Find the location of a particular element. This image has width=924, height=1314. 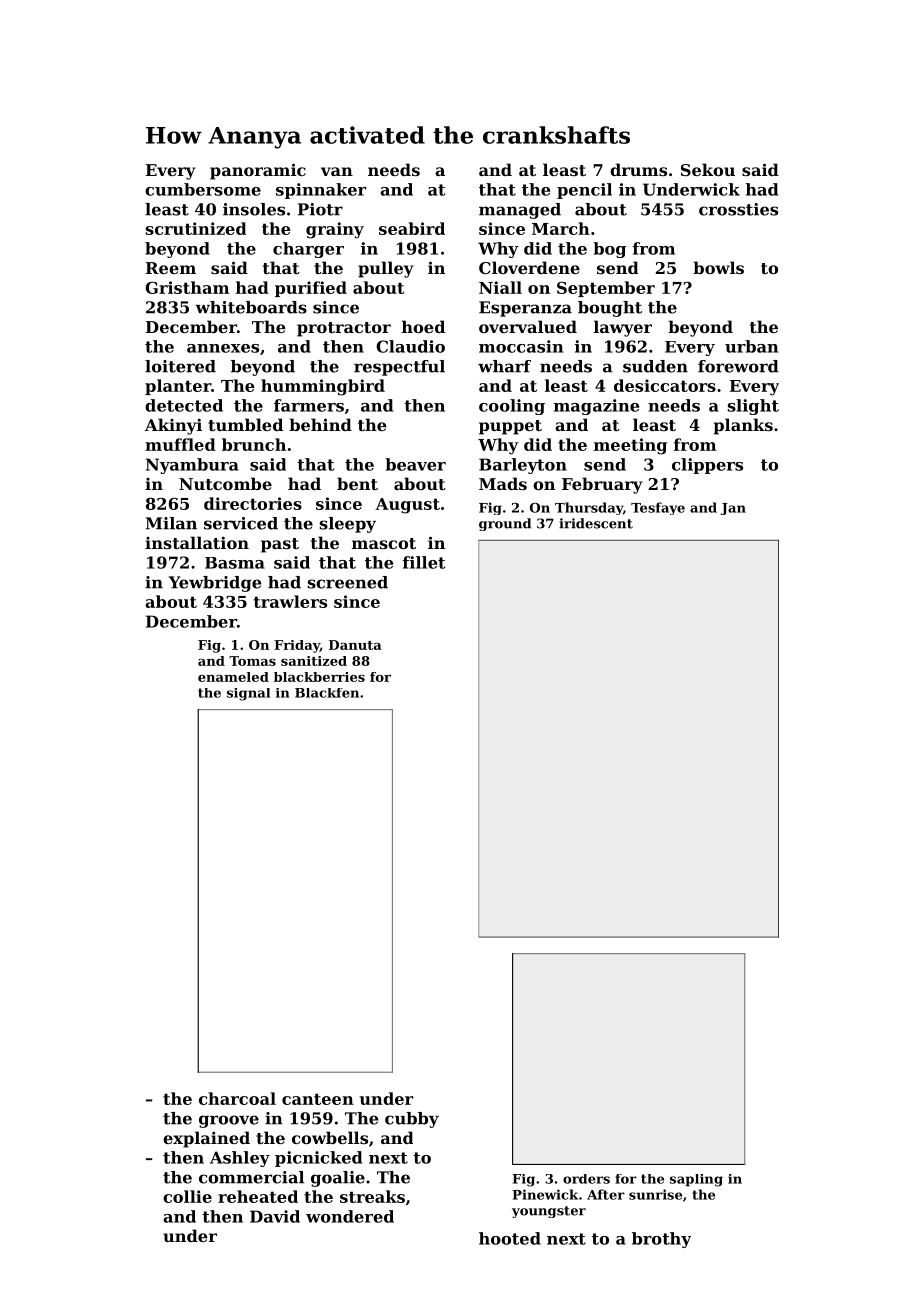

cubby is located at coordinates (412, 1120).
